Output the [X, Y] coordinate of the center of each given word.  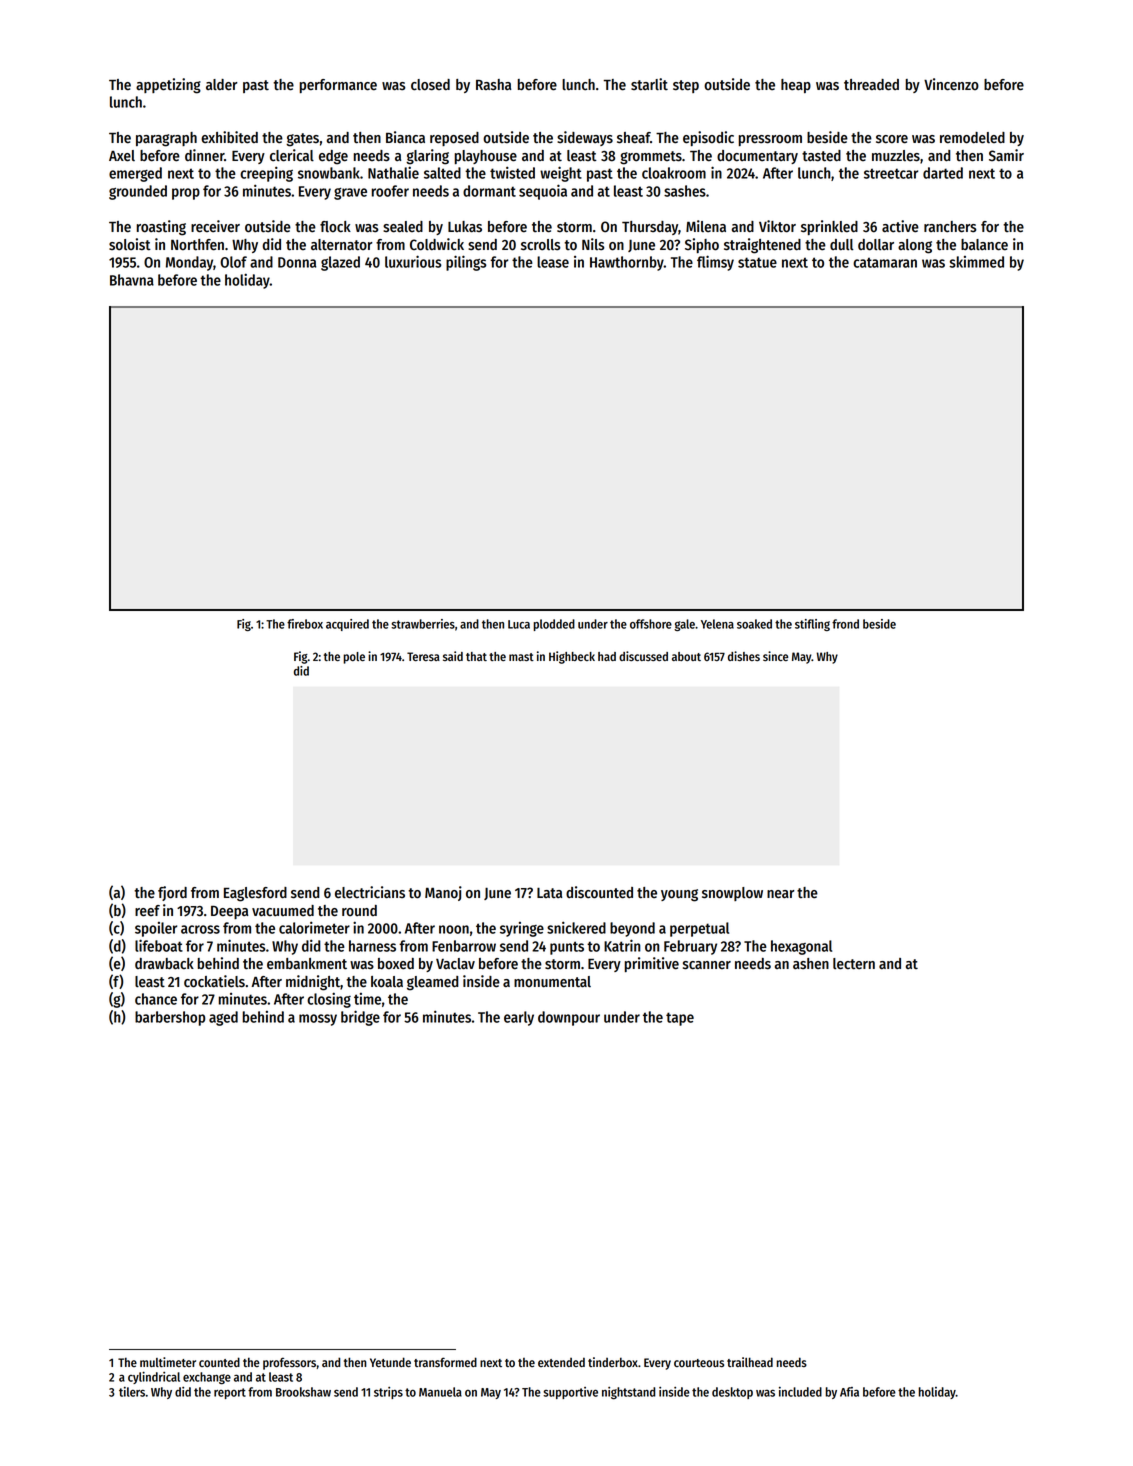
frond [845, 624]
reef [147, 911]
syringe [522, 929]
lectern [854, 964]
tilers [132, 1392]
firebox [305, 624]
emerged [135, 174]
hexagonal [801, 947]
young [679, 895]
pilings [466, 263]
